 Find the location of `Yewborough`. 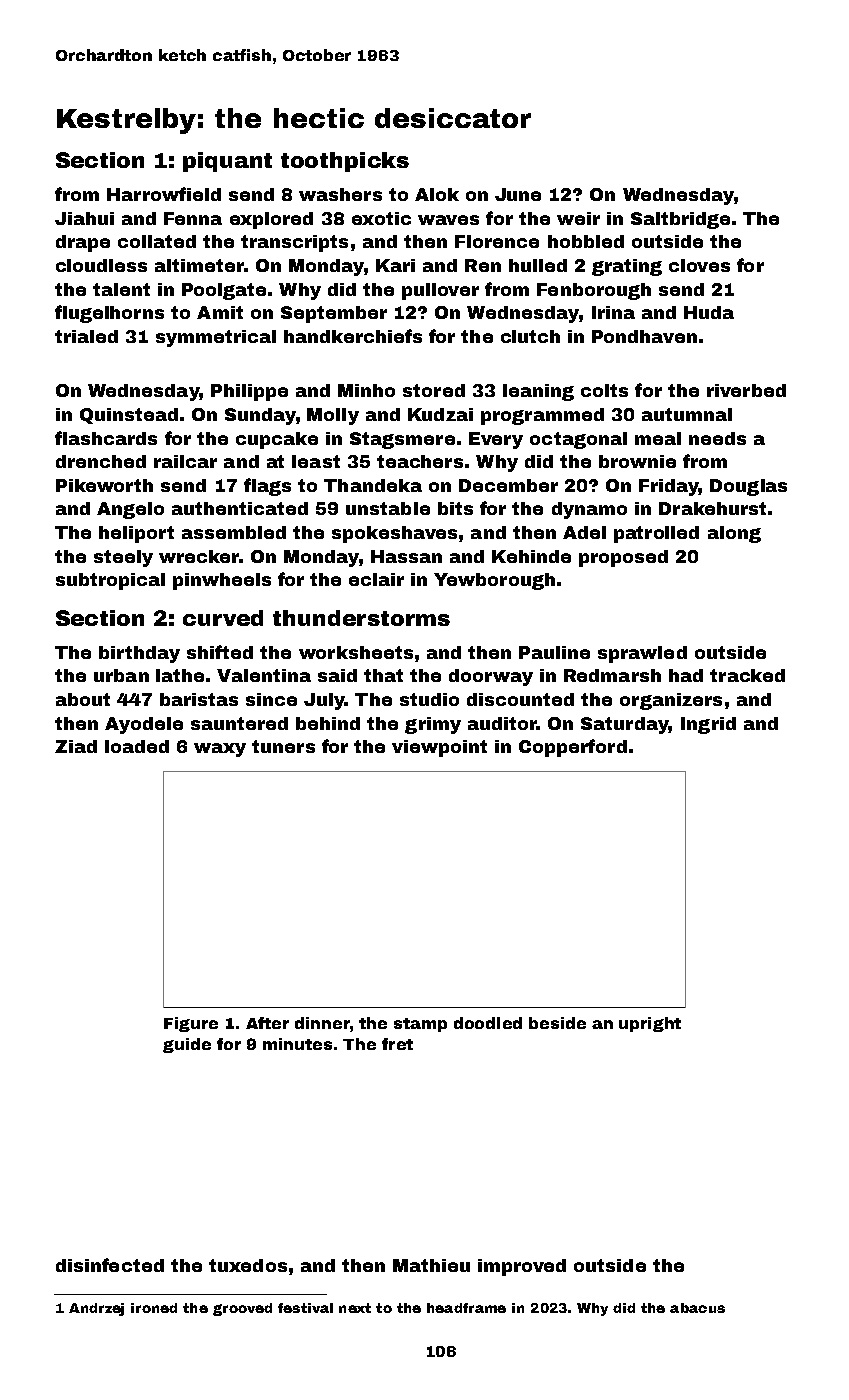

Yewborough is located at coordinates (494, 581).
